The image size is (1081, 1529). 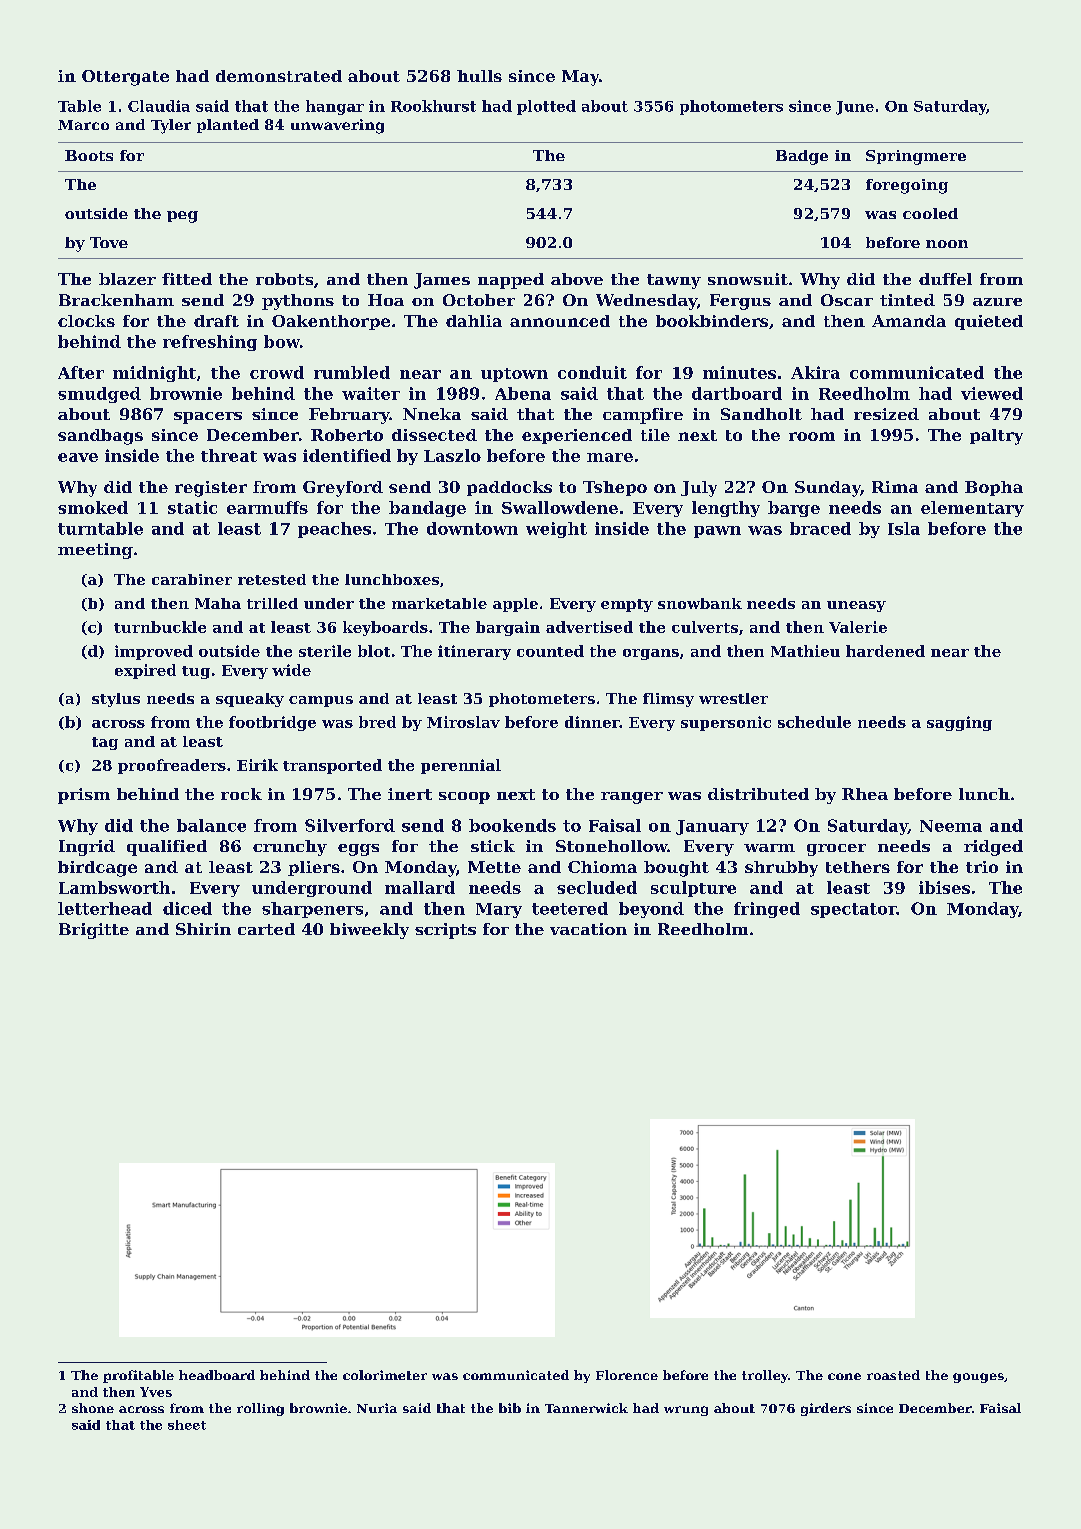 What do you see at coordinates (95, 551) in the screenshot?
I see `meeting` at bounding box center [95, 551].
